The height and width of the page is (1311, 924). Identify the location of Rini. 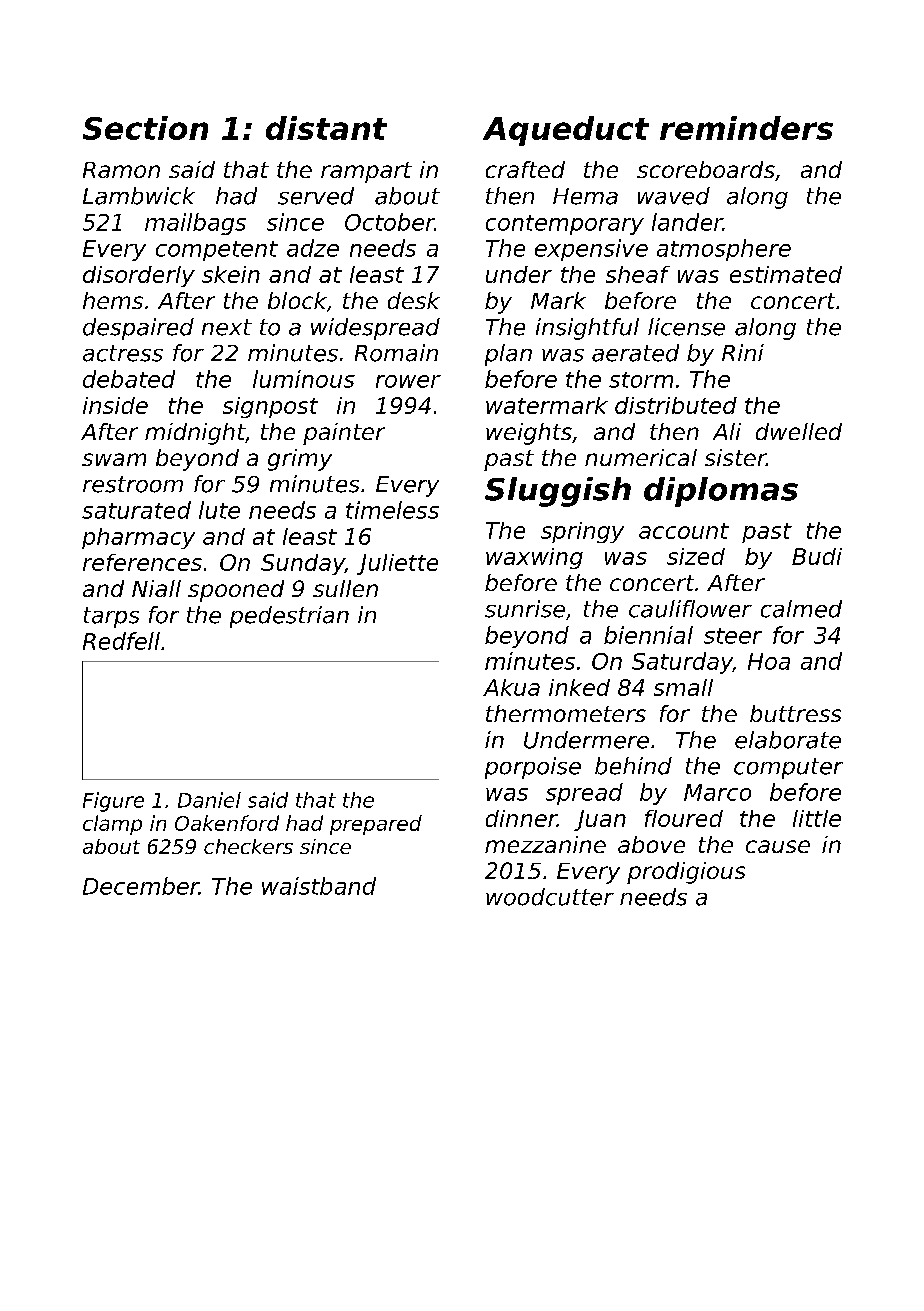
(743, 352).
